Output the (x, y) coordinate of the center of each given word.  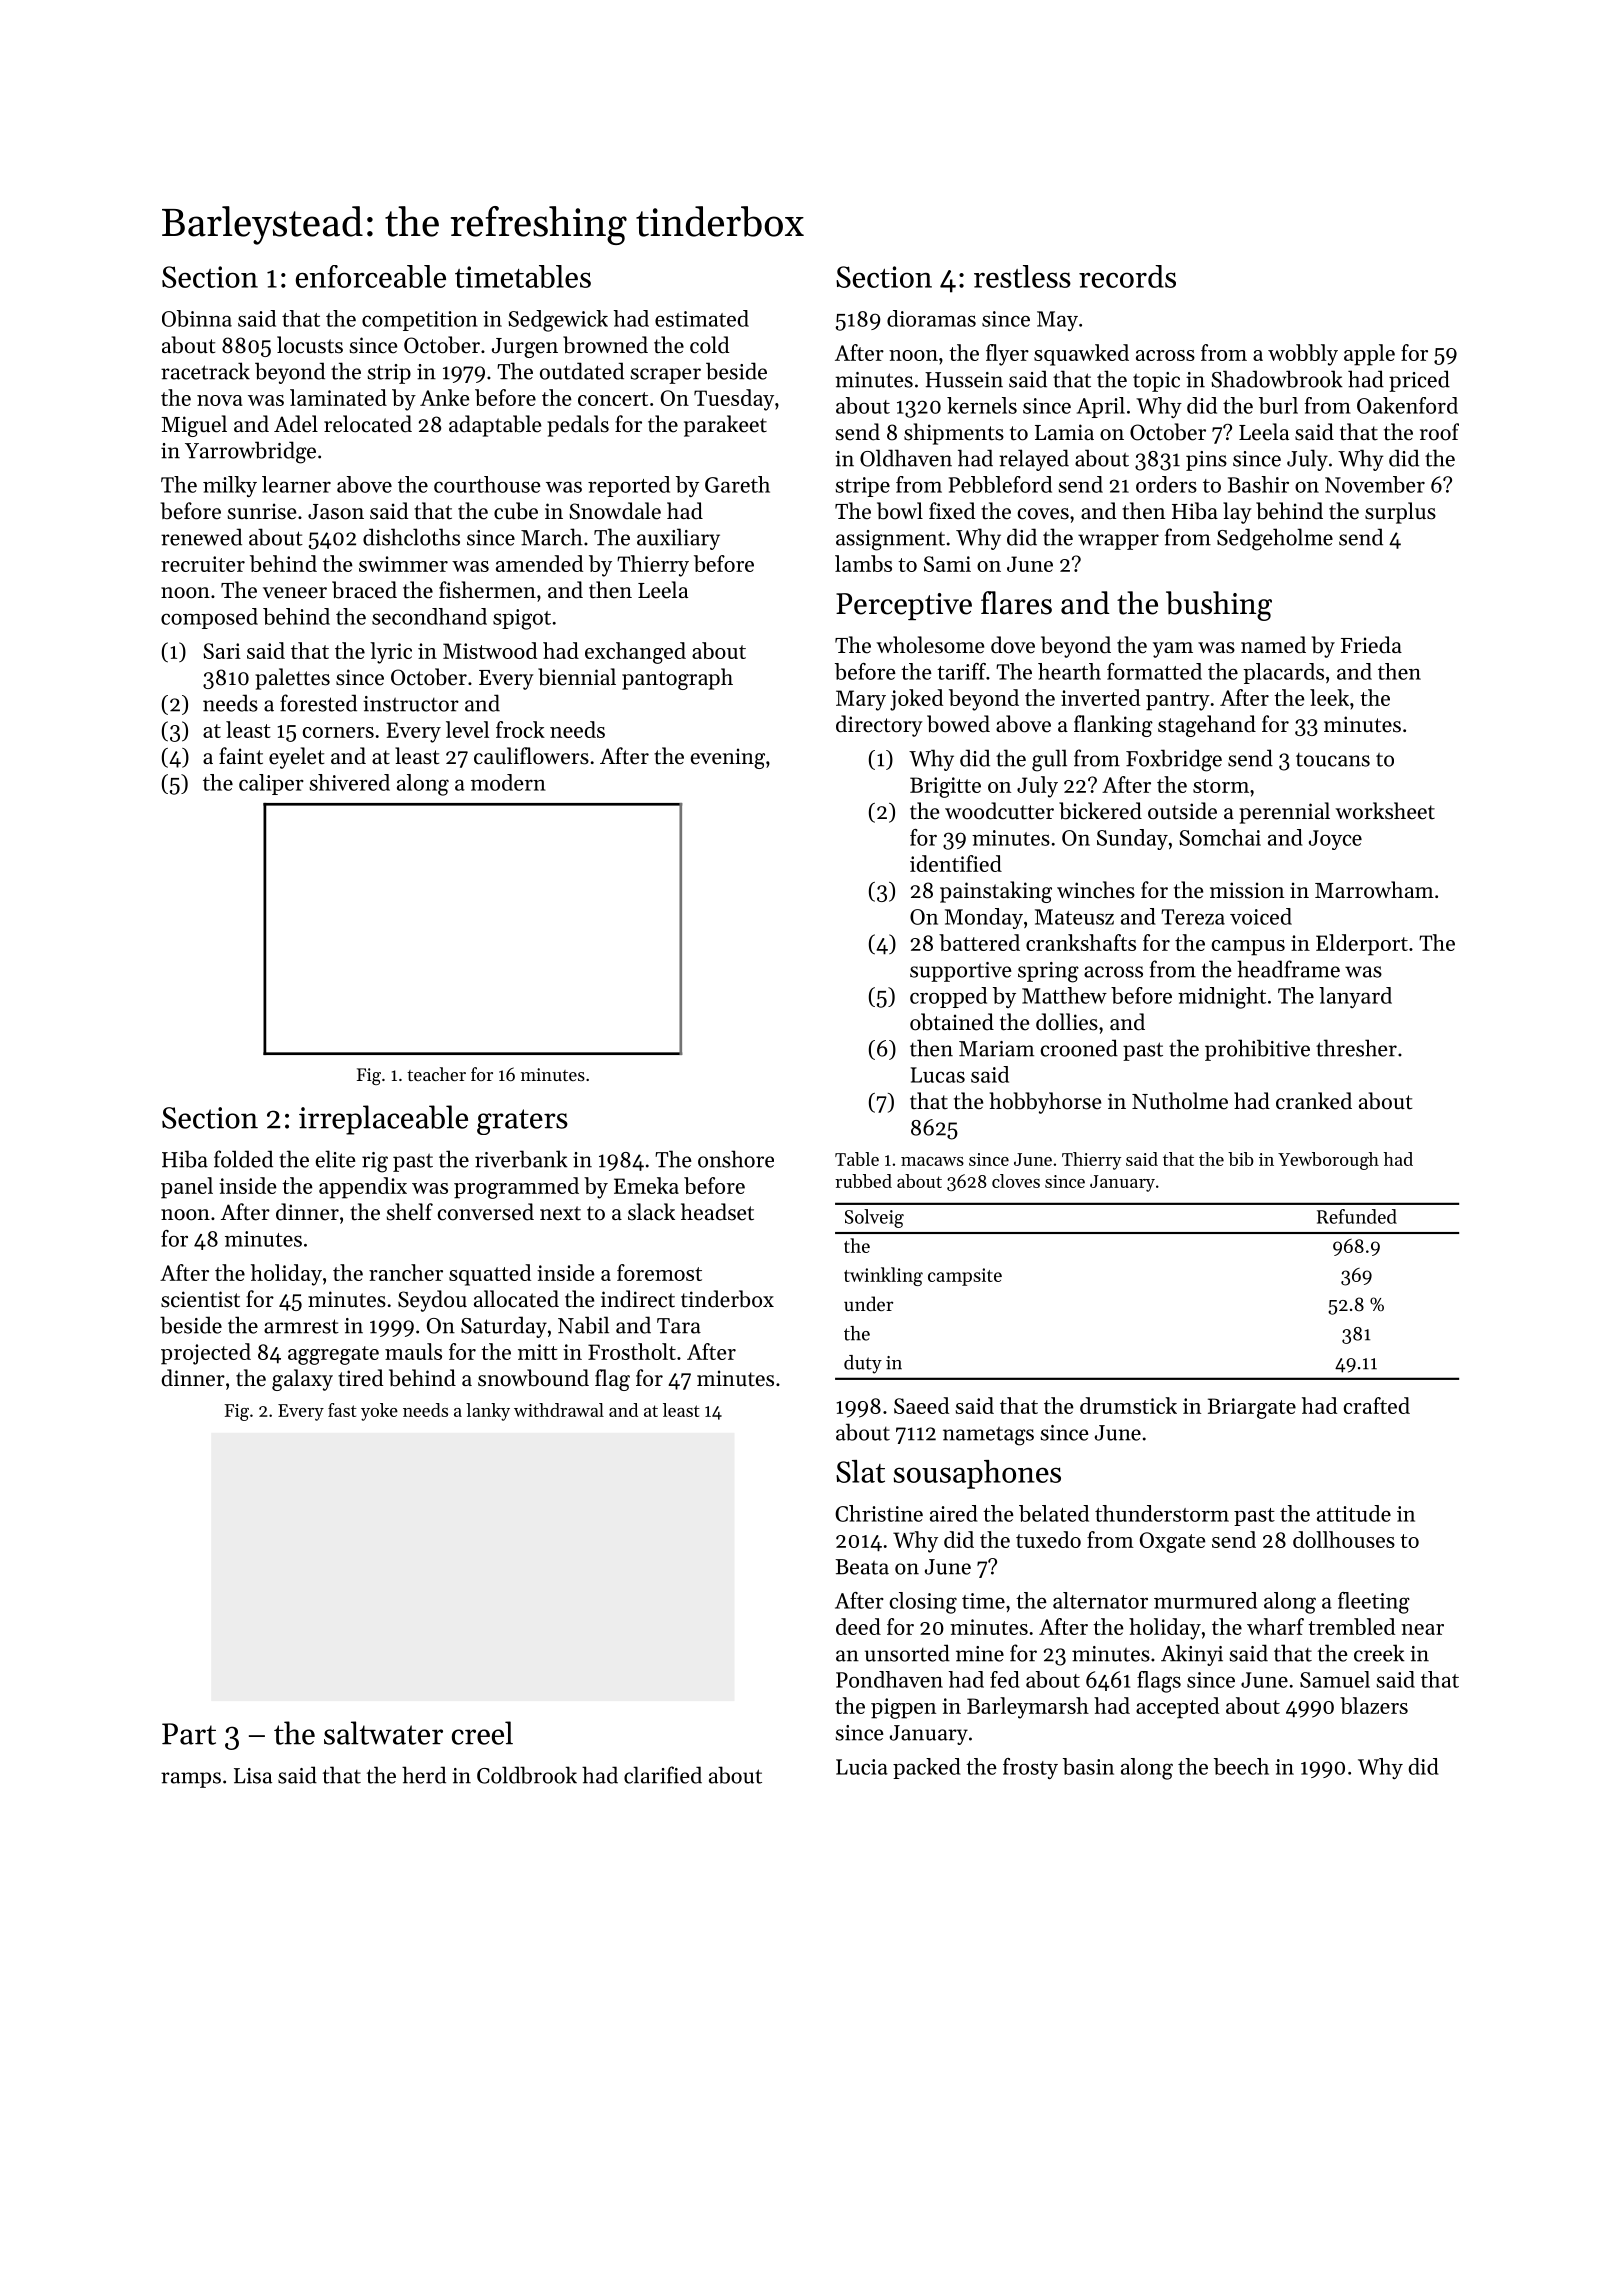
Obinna (197, 318)
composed (209, 618)
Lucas (938, 1075)
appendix (363, 1188)
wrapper (1118, 542)
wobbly (1303, 355)
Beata (862, 1567)
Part (189, 1734)
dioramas (931, 318)
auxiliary (678, 539)
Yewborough (1328, 1161)
